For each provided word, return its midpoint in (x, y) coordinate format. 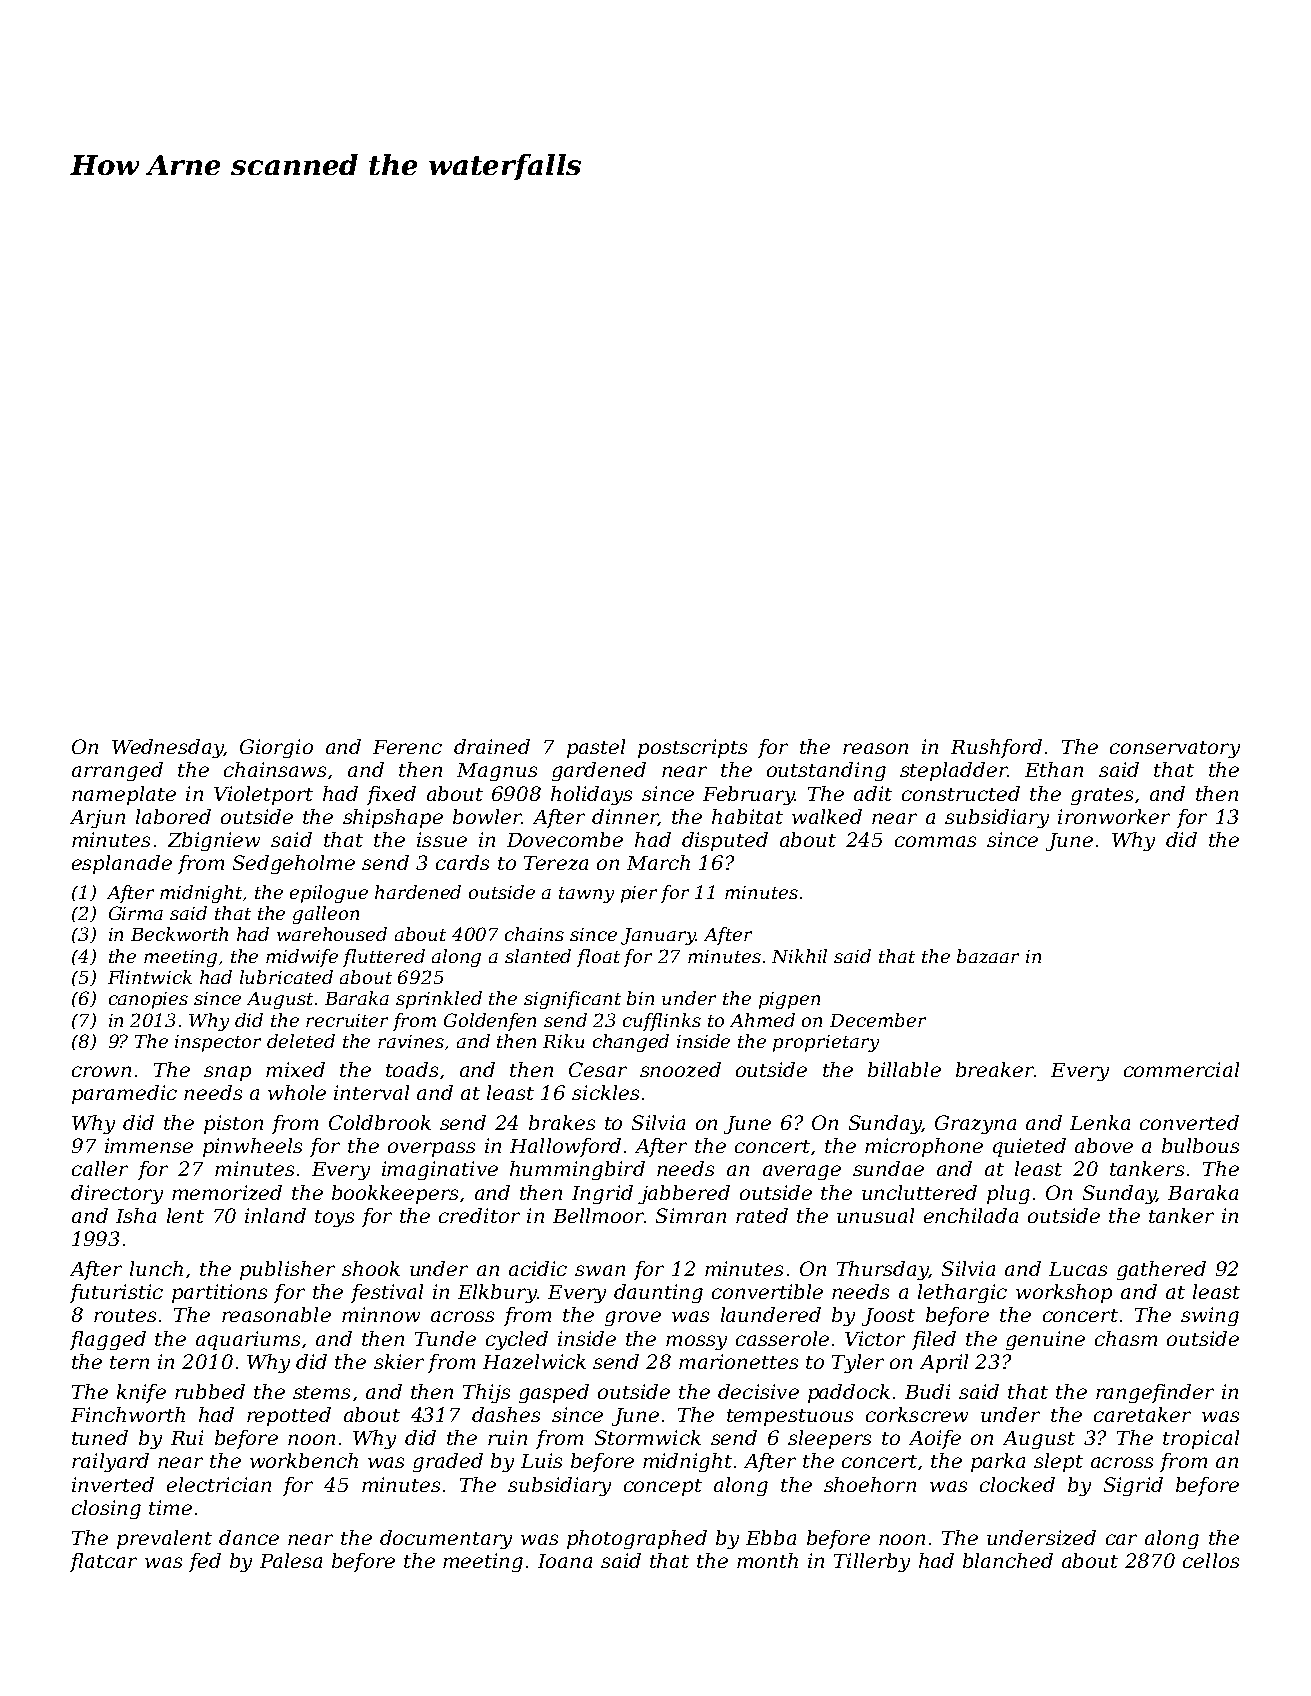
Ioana (565, 1561)
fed (205, 1562)
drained (492, 746)
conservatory (1175, 749)
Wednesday (168, 748)
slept (1058, 1462)
